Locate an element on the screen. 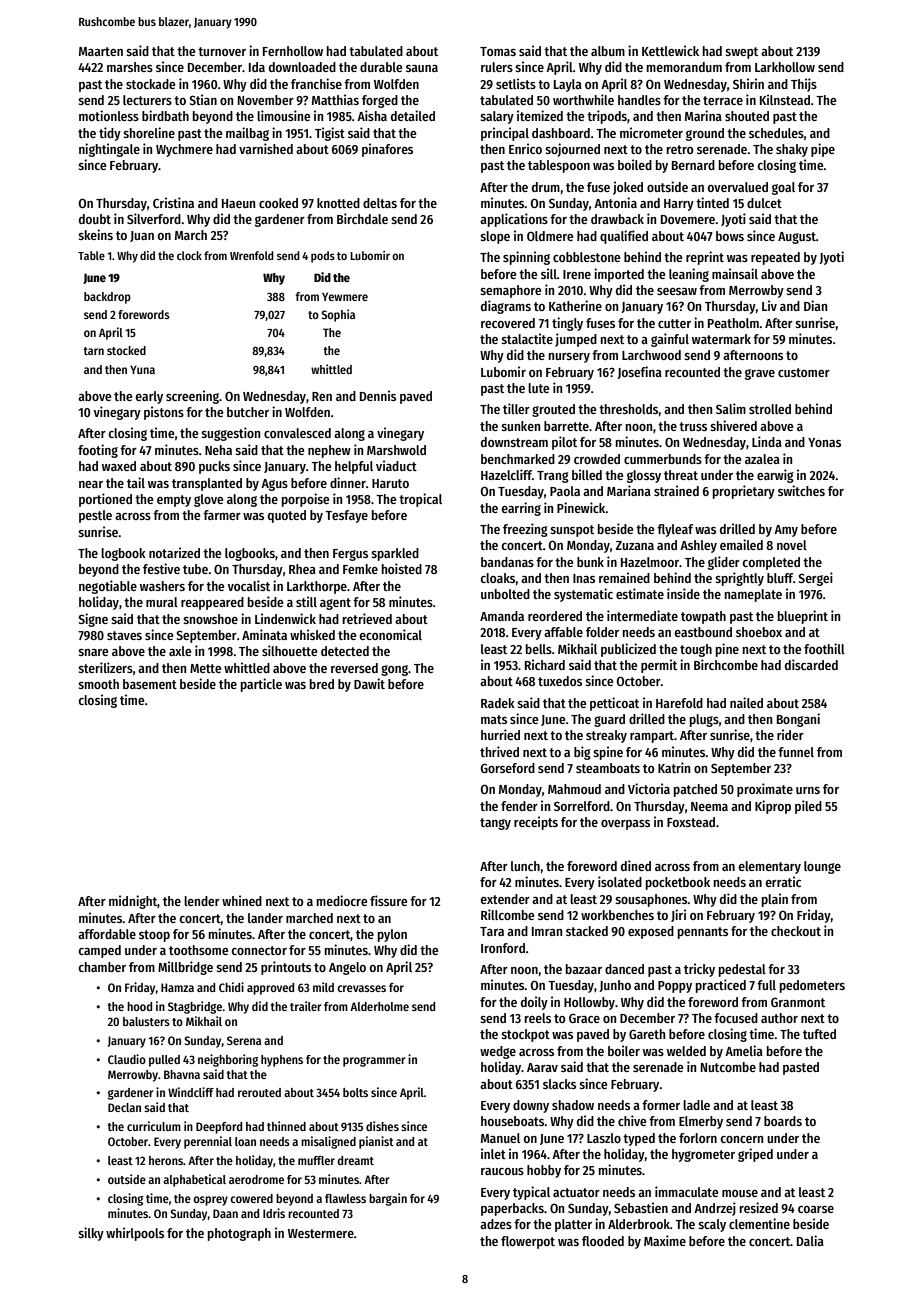 This screenshot has width=924, height=1308. programmer is located at coordinates (374, 1062).
